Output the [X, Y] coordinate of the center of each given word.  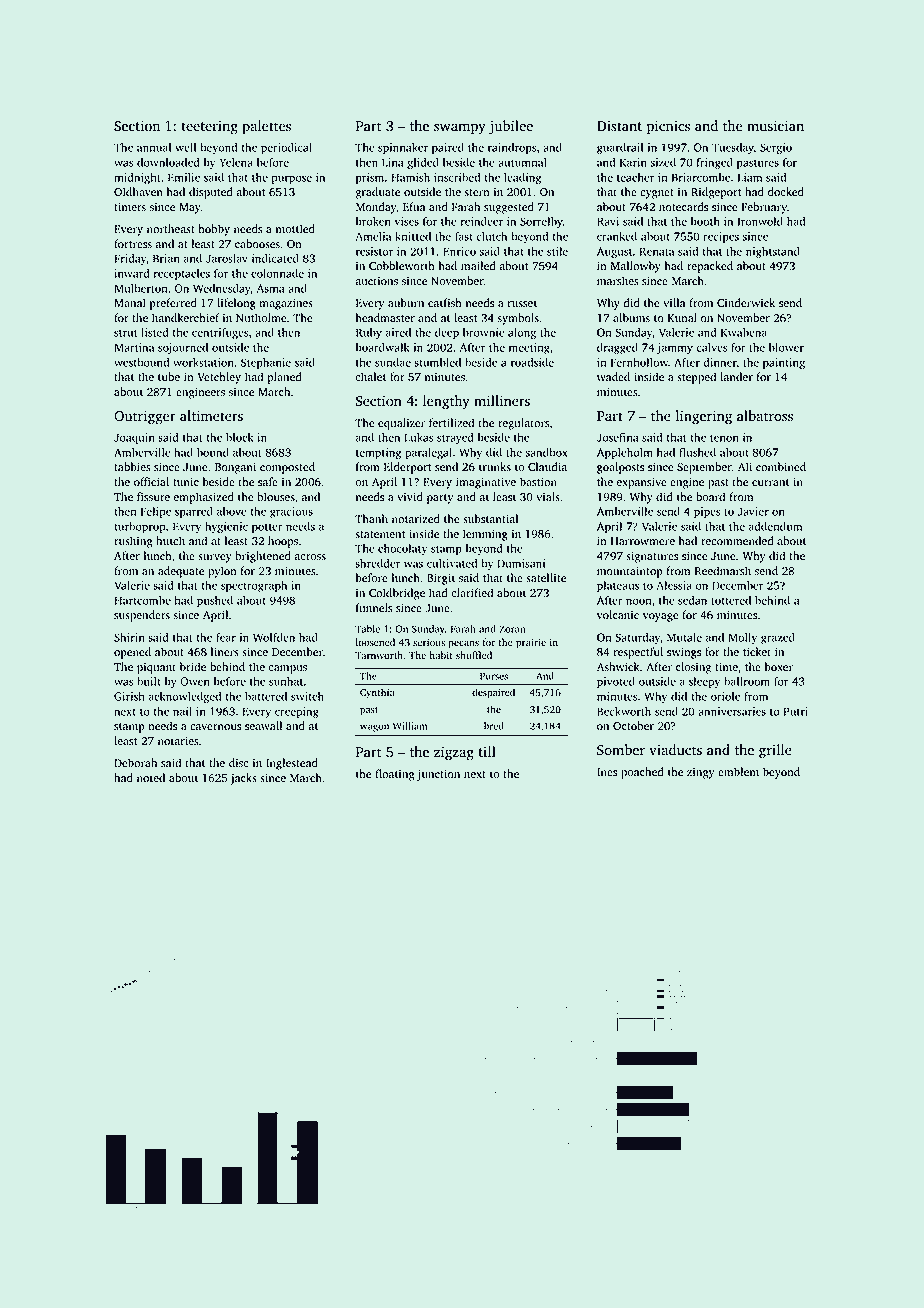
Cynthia [377, 693]
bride [193, 667]
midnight [137, 178]
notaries [178, 741]
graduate [377, 193]
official [151, 482]
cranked [617, 236]
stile [557, 251]
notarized [416, 519]
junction [438, 775]
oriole [725, 696]
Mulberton [140, 288]
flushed [697, 452]
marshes [618, 281]
